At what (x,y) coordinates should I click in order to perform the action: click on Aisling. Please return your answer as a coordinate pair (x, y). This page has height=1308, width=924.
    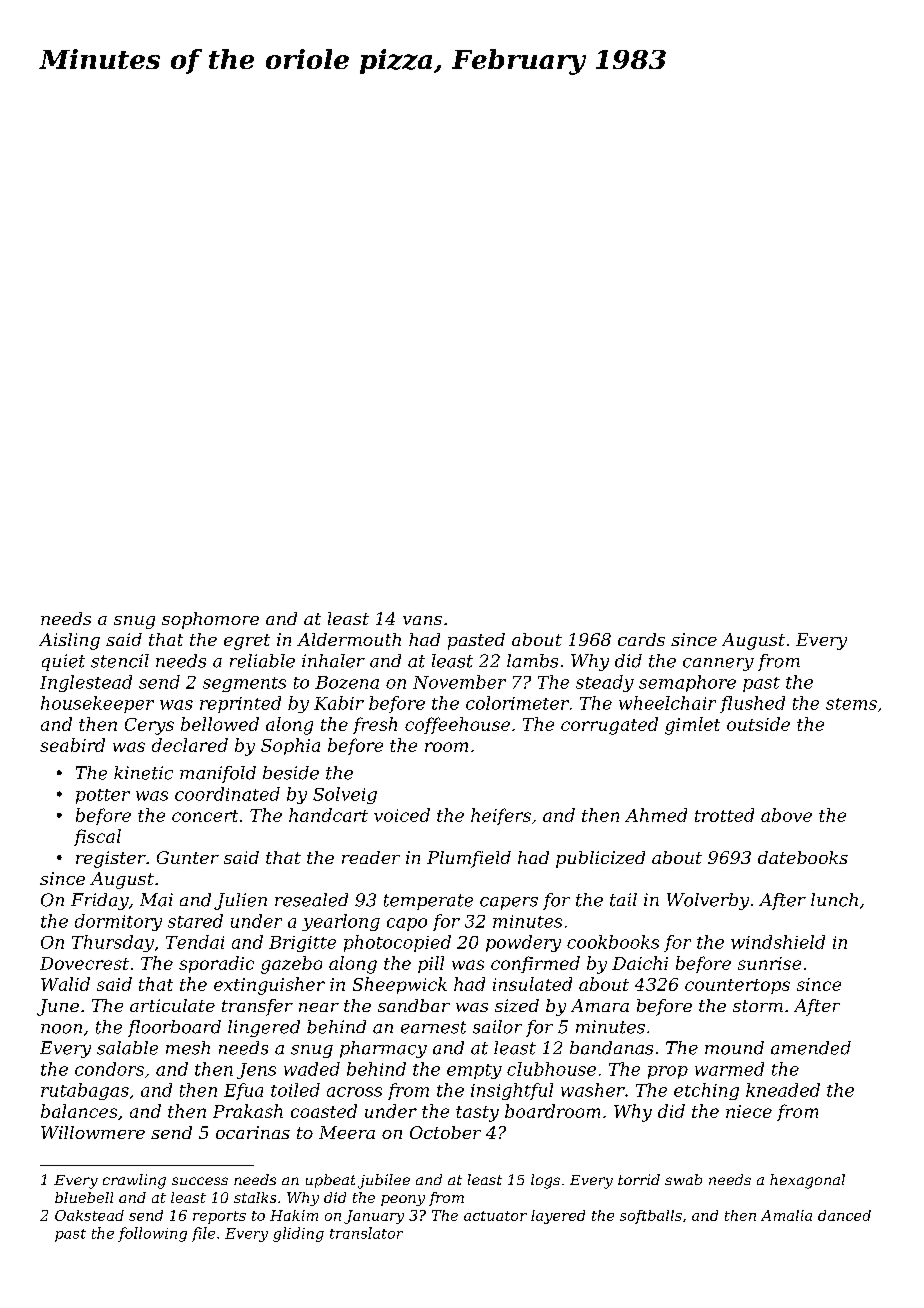
    Looking at the image, I should click on (69, 641).
